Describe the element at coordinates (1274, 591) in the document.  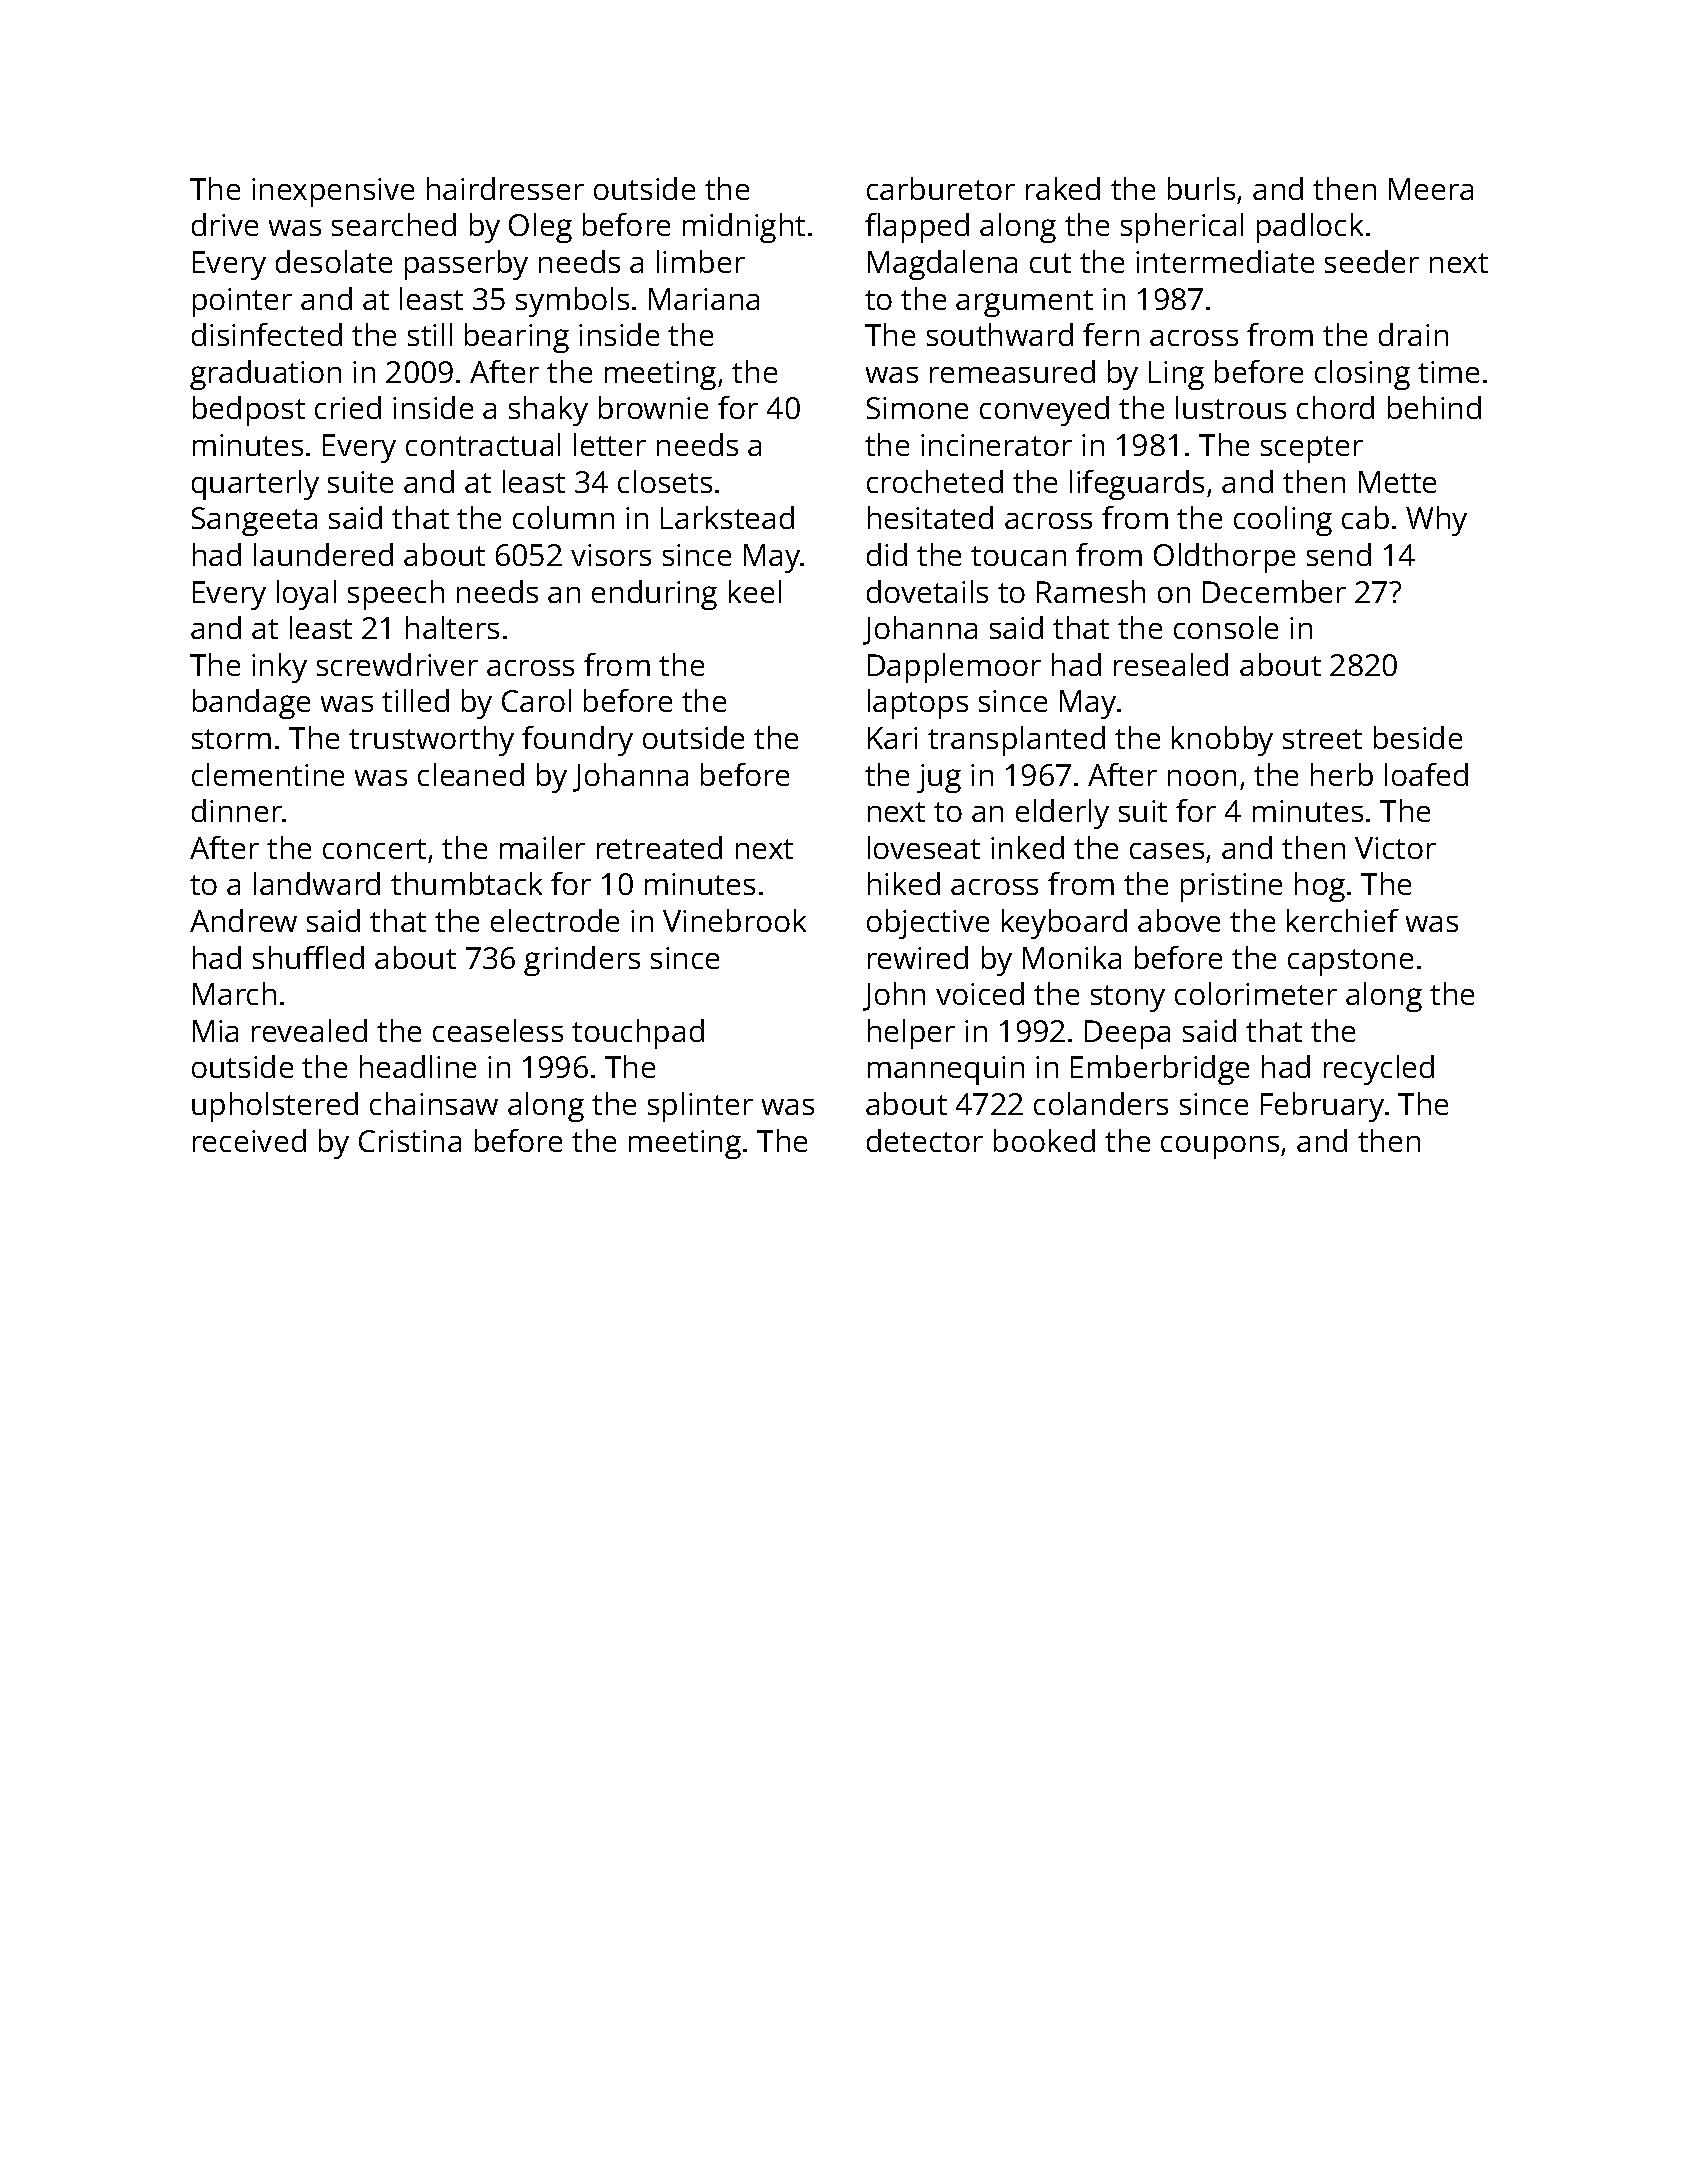
I see `December` at that location.
